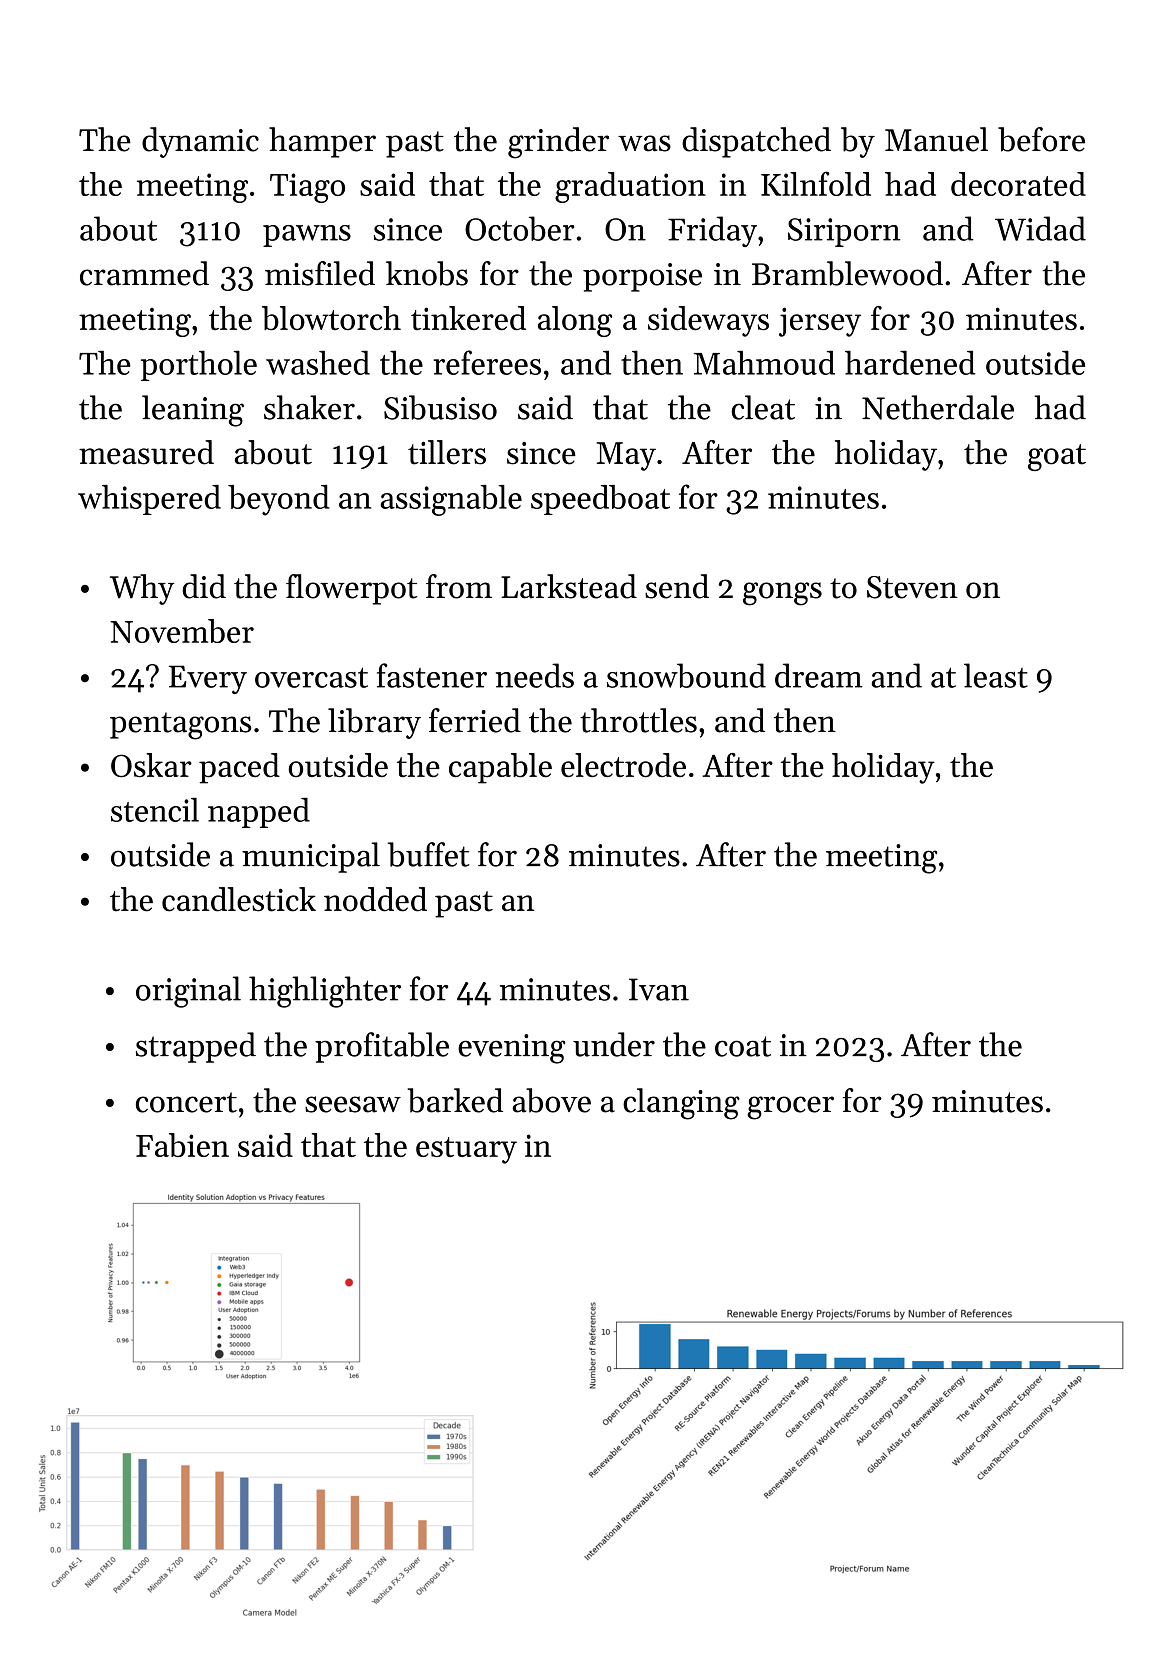  Describe the element at coordinates (428, 854) in the document. I see `buffet` at that location.
